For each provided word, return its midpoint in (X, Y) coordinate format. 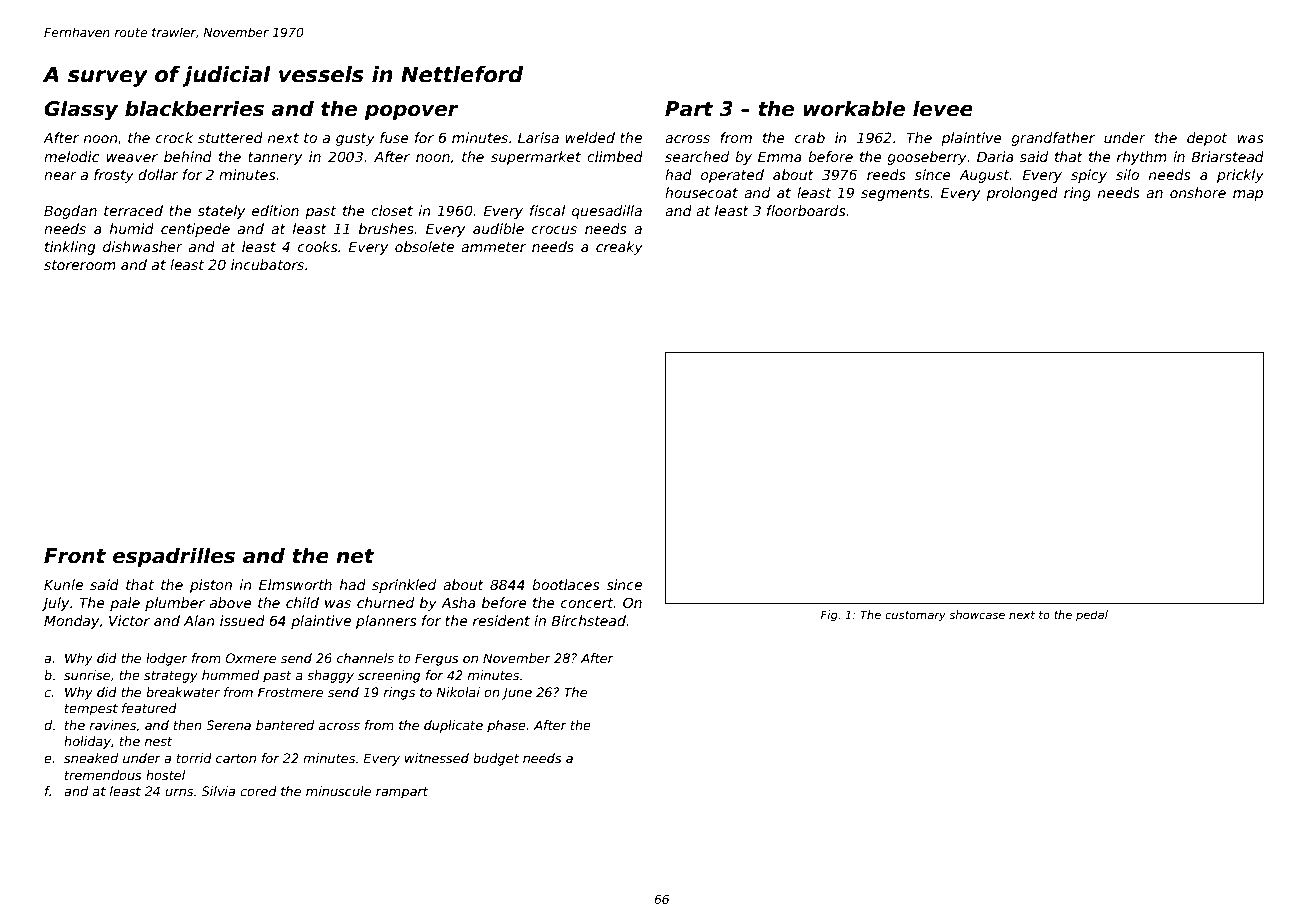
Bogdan (70, 212)
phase (506, 726)
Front (75, 556)
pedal (1092, 616)
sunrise (87, 675)
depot (1207, 139)
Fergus (437, 659)
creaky (619, 248)
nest (159, 741)
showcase (977, 614)
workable (854, 108)
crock (174, 137)
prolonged (1022, 194)
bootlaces (565, 584)
